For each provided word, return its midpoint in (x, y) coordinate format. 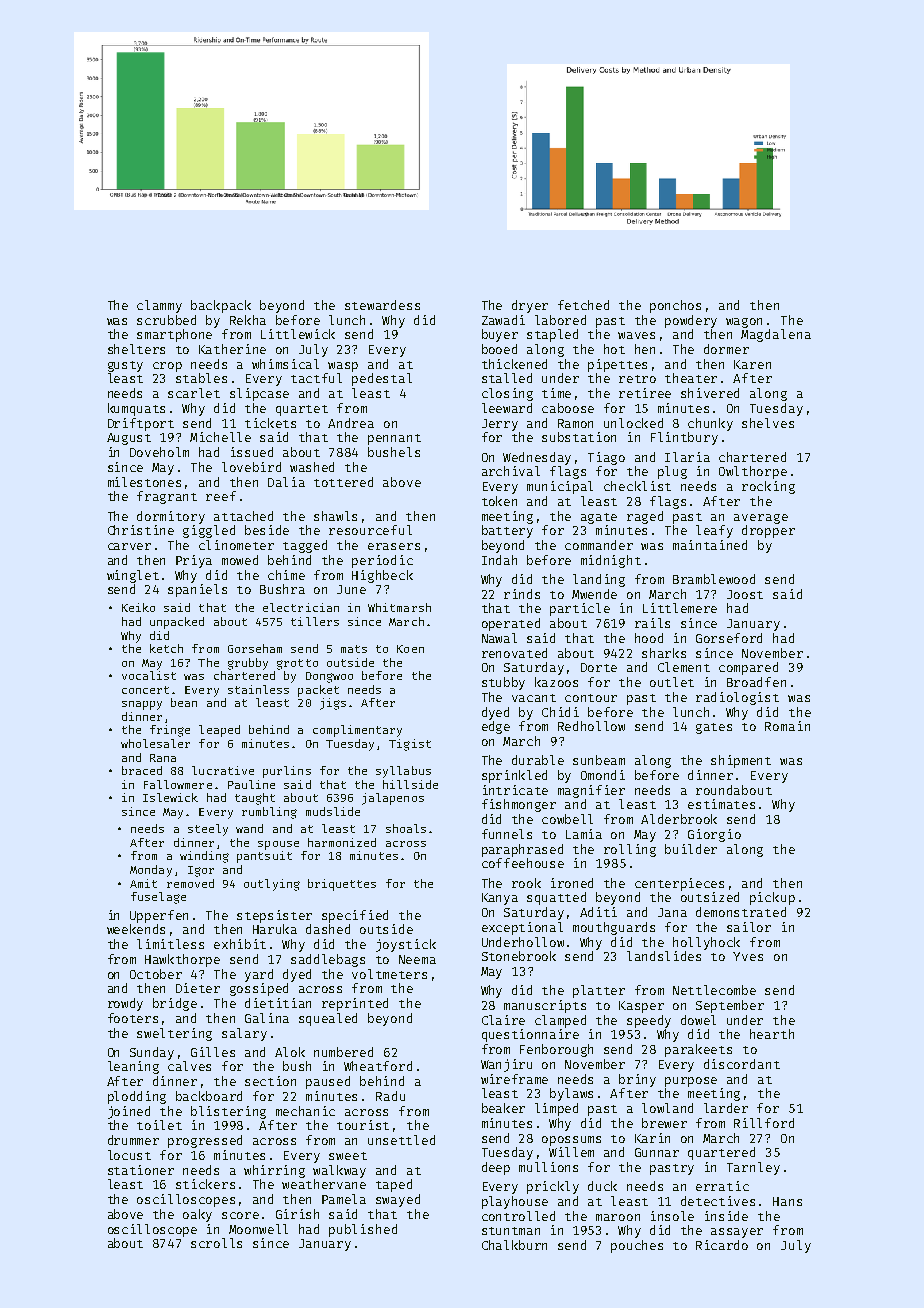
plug (672, 472)
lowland (667, 1108)
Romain (787, 726)
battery (507, 531)
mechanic (305, 1111)
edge (496, 727)
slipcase (259, 394)
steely (208, 830)
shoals (406, 828)
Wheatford (378, 1066)
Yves (748, 956)
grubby (248, 664)
